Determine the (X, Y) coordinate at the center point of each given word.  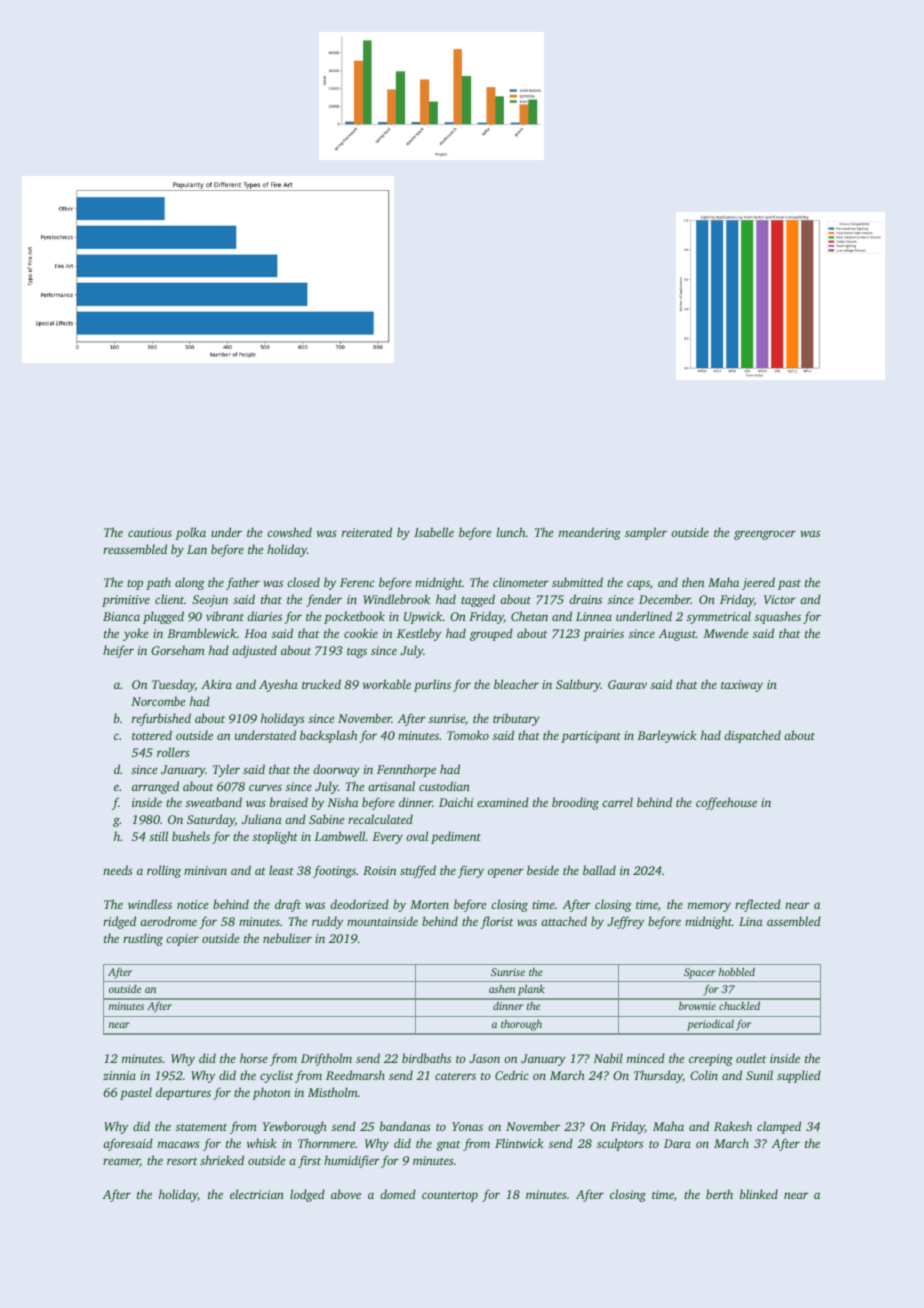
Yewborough (295, 1127)
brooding (575, 803)
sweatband (214, 802)
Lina (751, 921)
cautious (150, 532)
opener (506, 873)
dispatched (752, 736)
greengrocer (765, 535)
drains (585, 599)
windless (150, 904)
